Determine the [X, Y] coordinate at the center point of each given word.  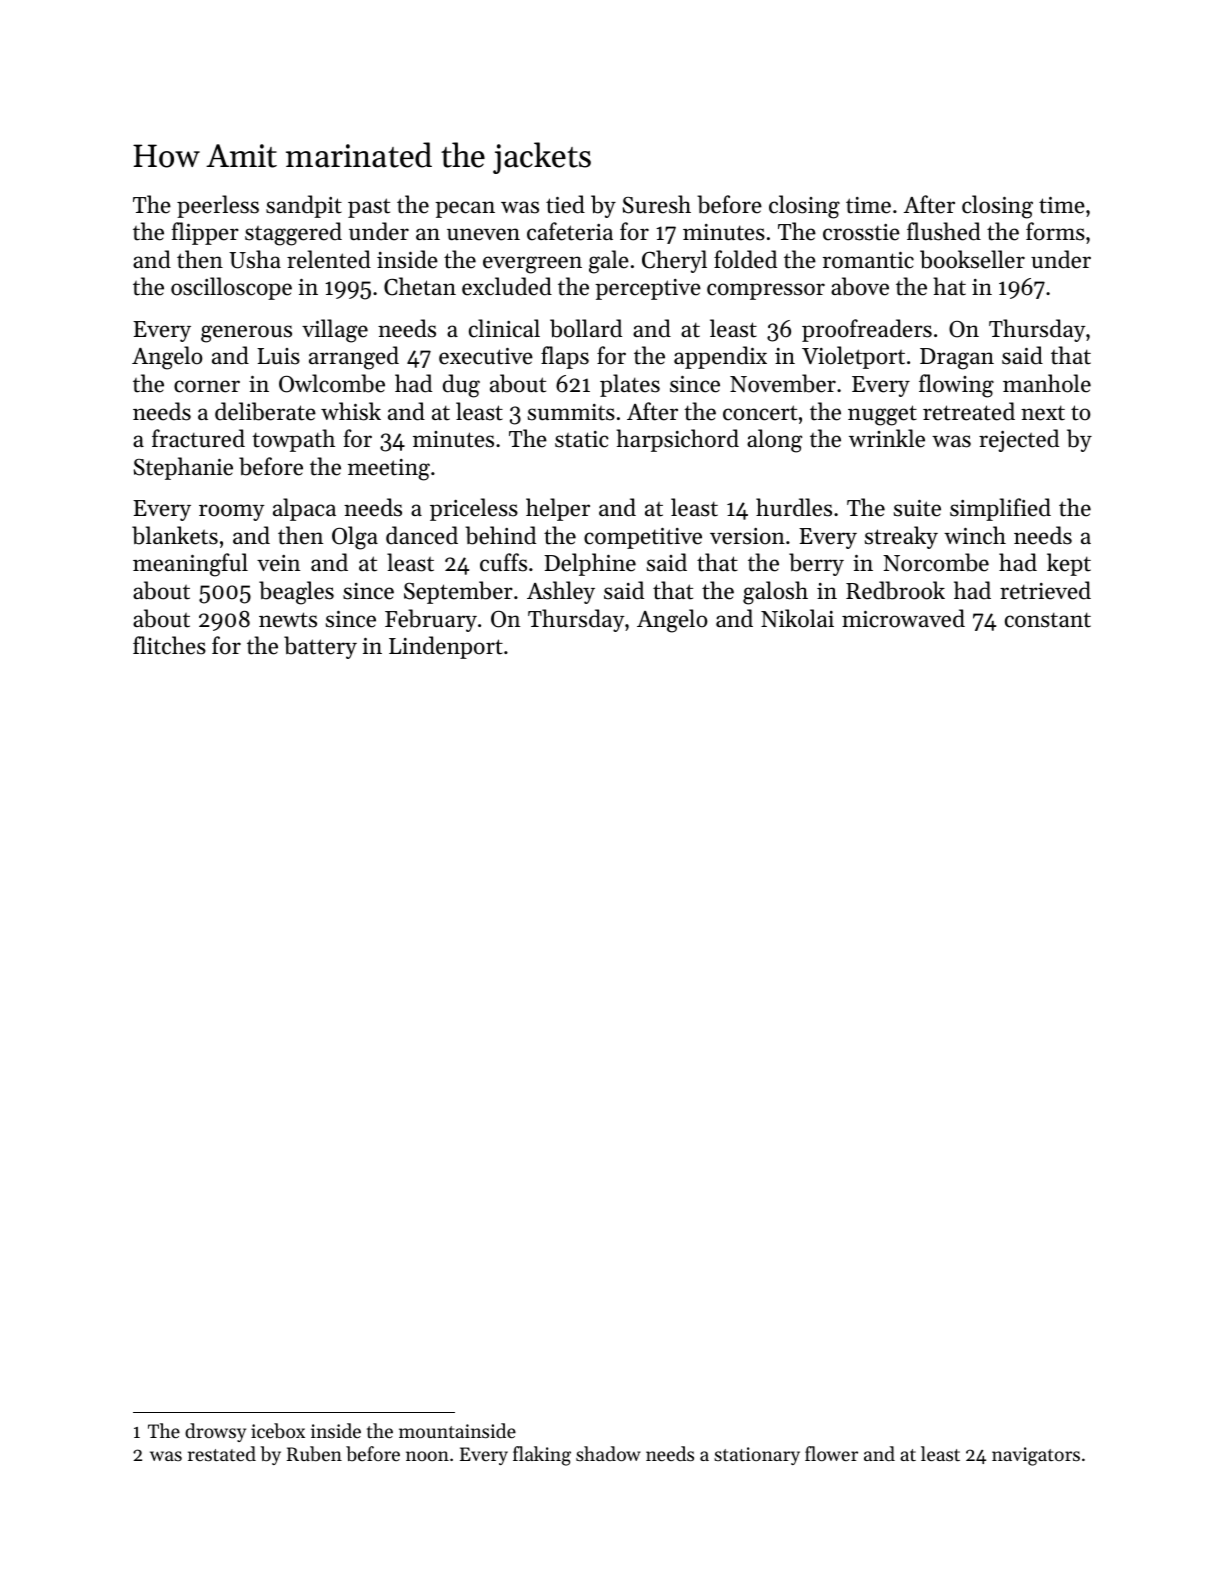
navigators [1036, 1456]
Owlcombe [332, 383]
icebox [278, 1430]
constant [1048, 620]
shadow [608, 1453]
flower [831, 1453]
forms [1055, 231]
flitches [169, 645]
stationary [757, 1456]
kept [1069, 564]
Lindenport [446, 647]
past [369, 208]
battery [320, 647]
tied [565, 204]
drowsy [215, 1432]
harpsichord [677, 440]
